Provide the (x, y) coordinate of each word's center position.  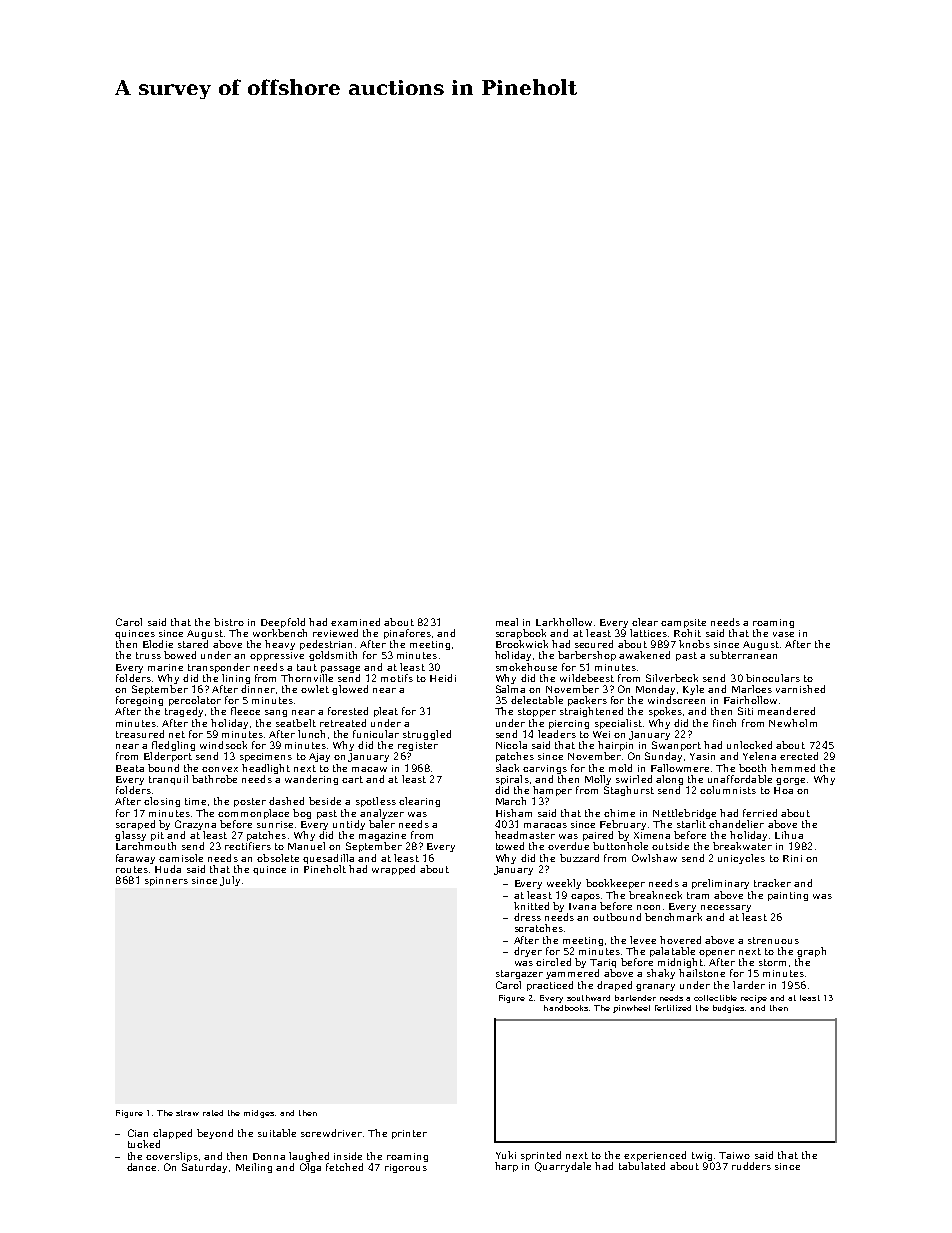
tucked (144, 1144)
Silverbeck (672, 678)
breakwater (742, 846)
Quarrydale (563, 1167)
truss (148, 655)
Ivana (582, 906)
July (230, 881)
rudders (751, 1166)
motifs (397, 678)
